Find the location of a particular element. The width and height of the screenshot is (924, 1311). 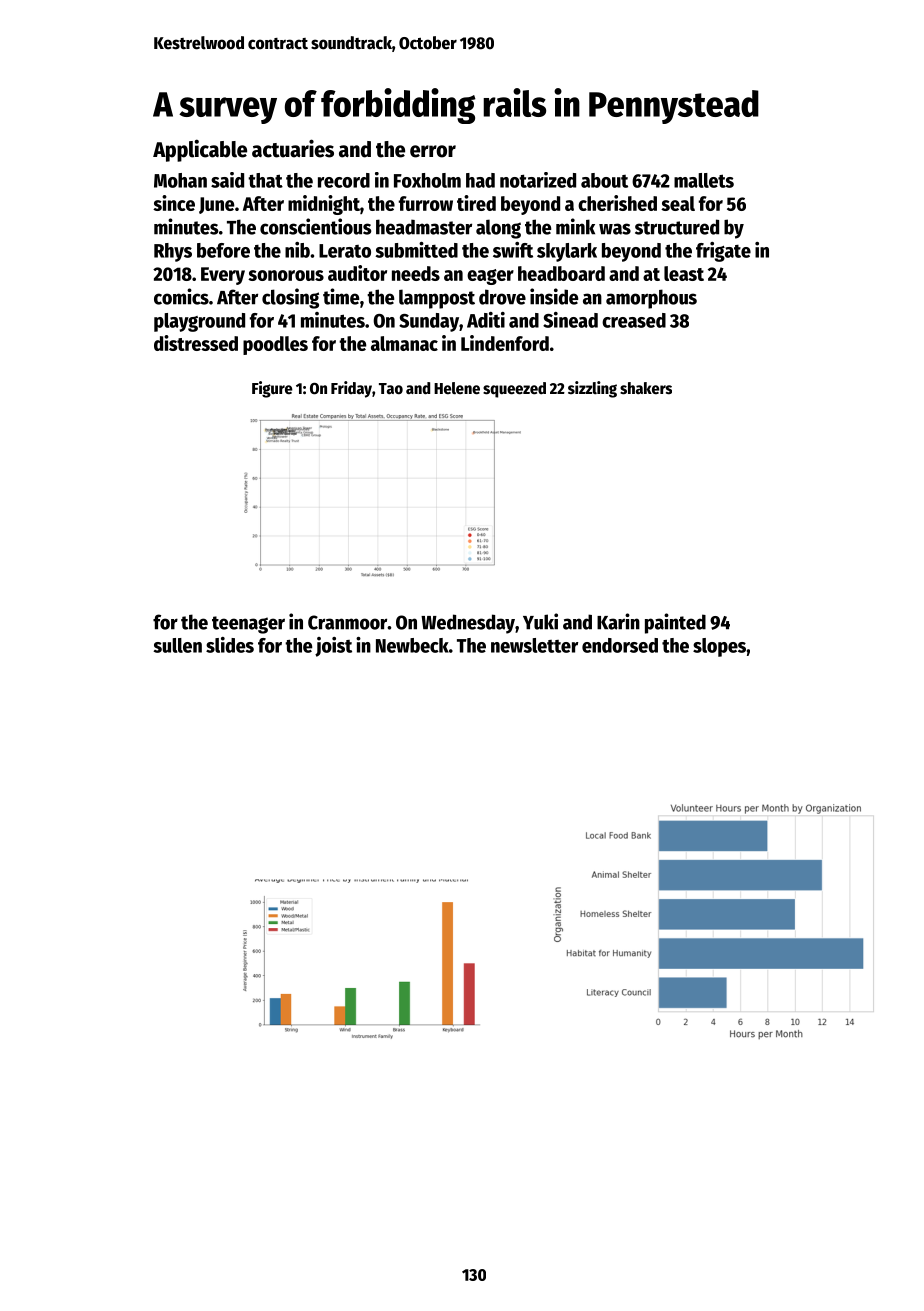

poodles is located at coordinates (275, 345).
